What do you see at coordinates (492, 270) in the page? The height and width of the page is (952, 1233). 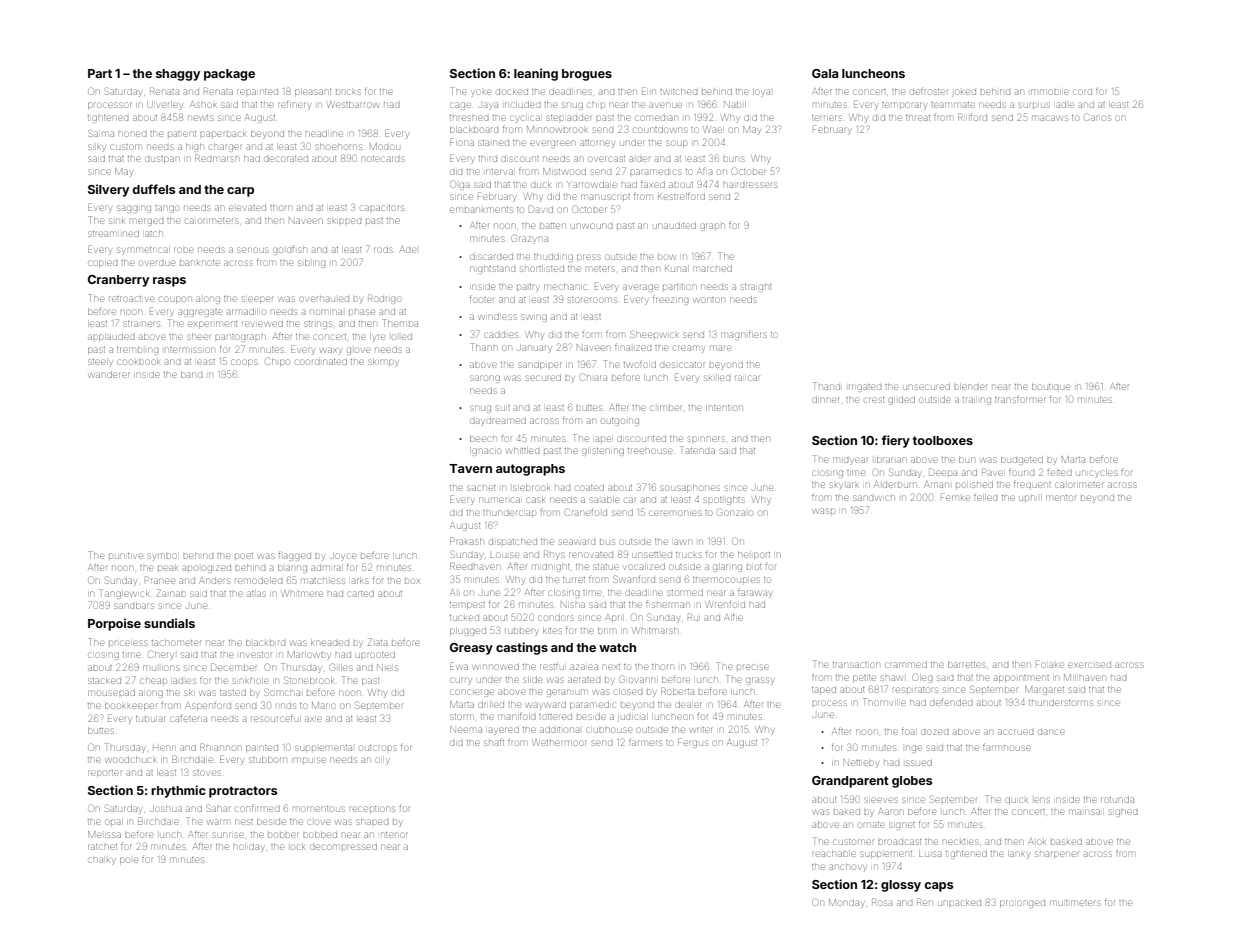 I see `nightstand` at bounding box center [492, 270].
